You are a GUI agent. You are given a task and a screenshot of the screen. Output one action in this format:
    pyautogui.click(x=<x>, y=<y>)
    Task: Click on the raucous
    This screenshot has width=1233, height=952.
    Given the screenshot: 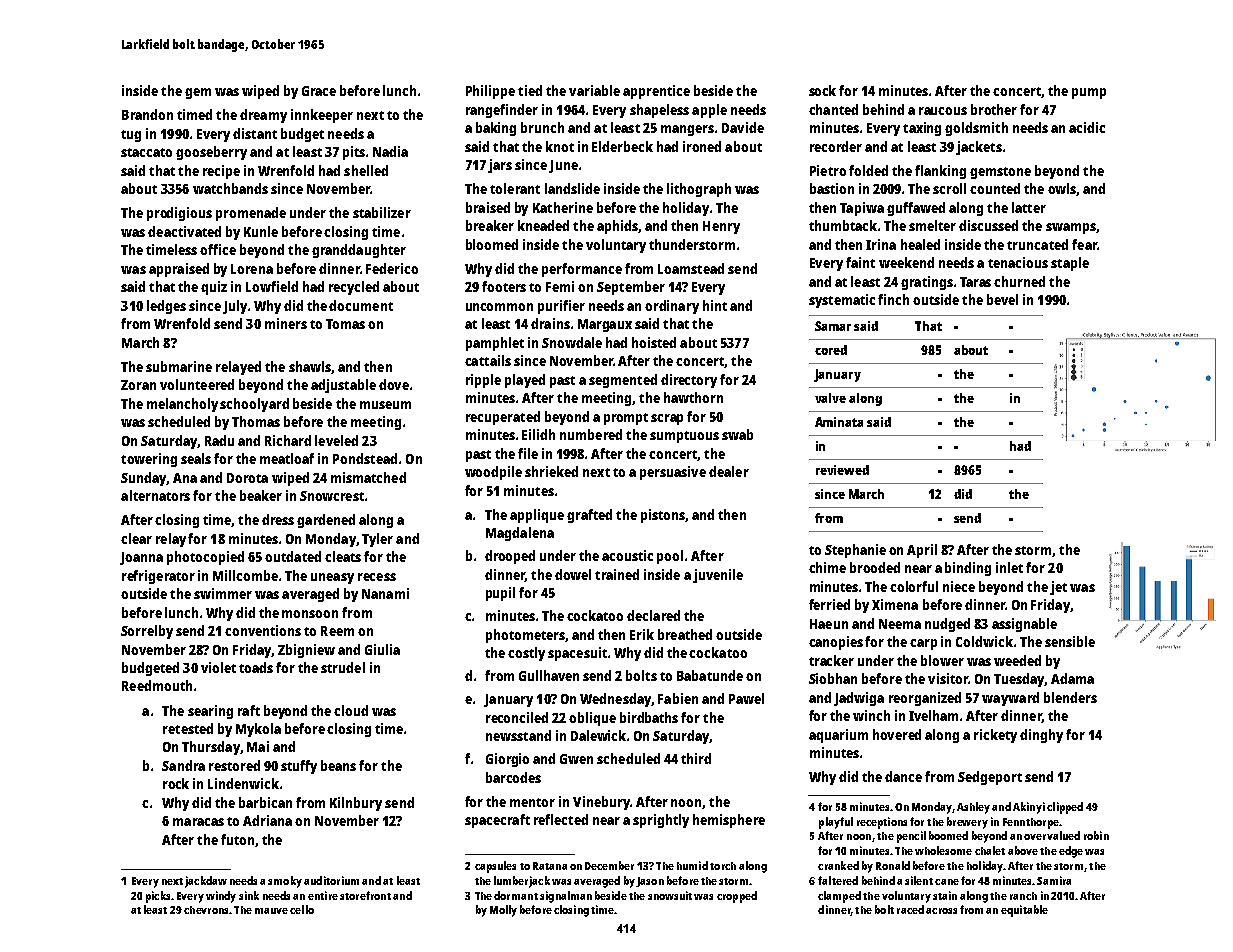 What is the action you would take?
    pyautogui.click(x=943, y=111)
